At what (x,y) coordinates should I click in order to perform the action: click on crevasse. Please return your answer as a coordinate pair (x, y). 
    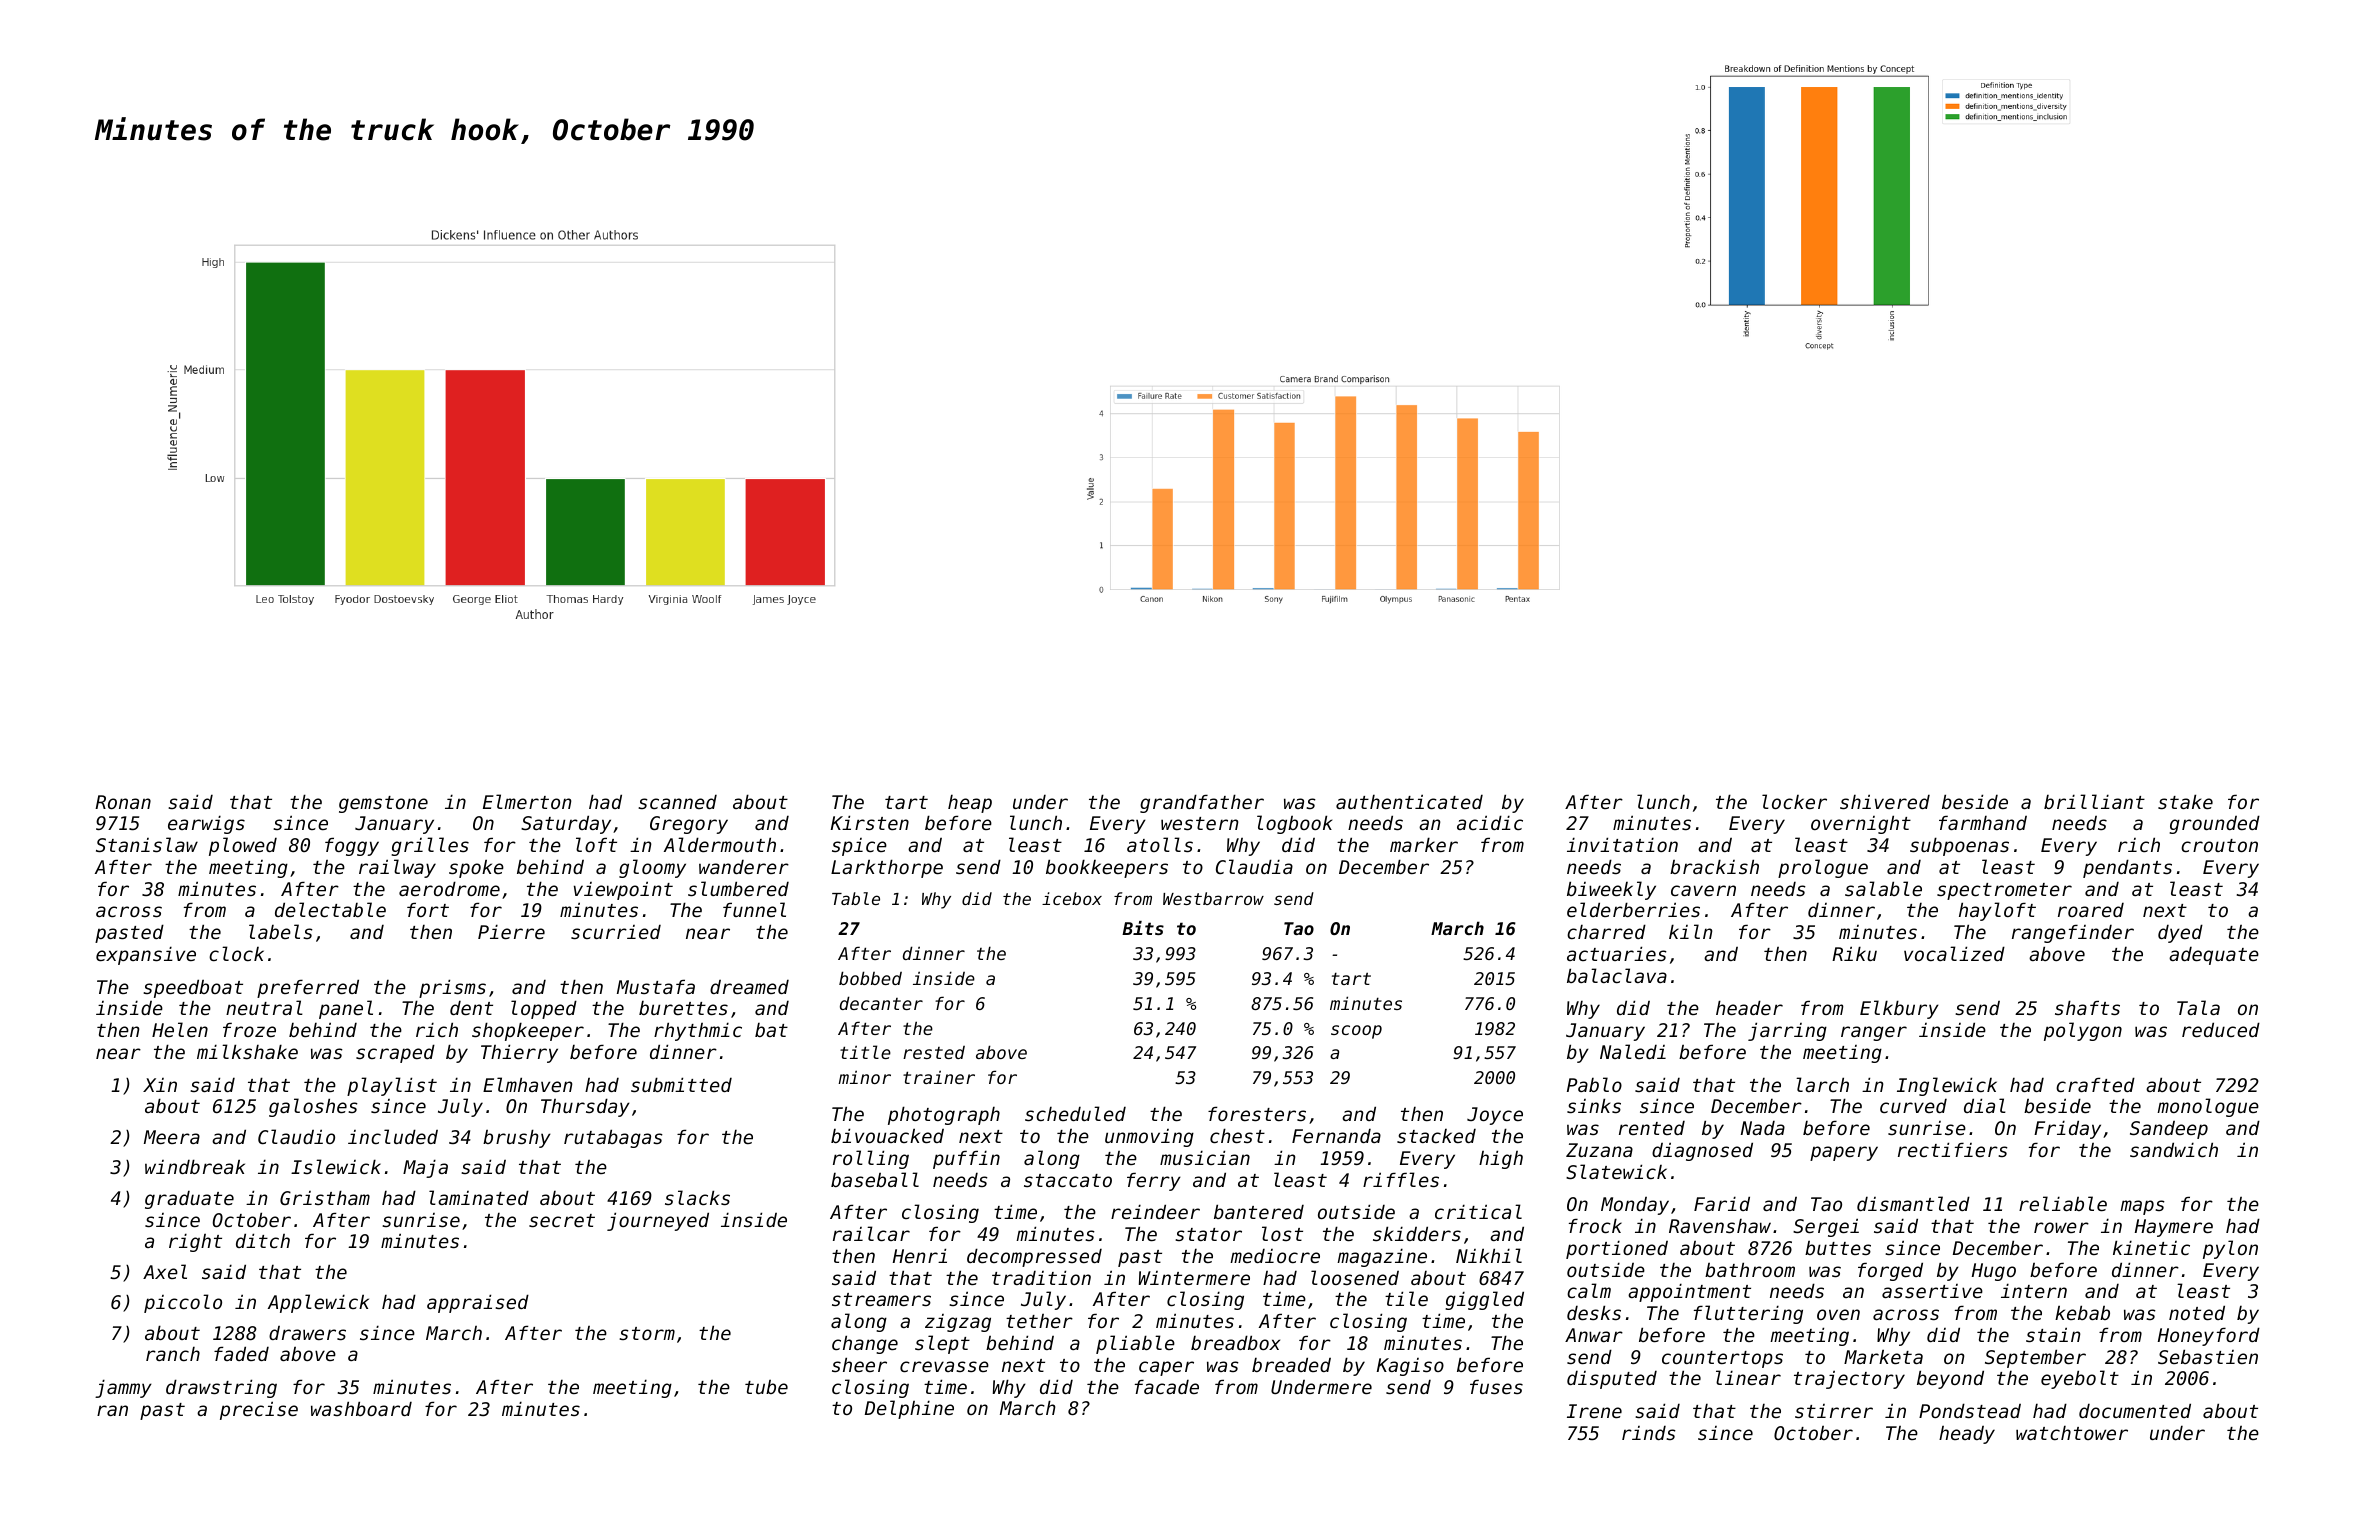
    Looking at the image, I should click on (944, 1366).
